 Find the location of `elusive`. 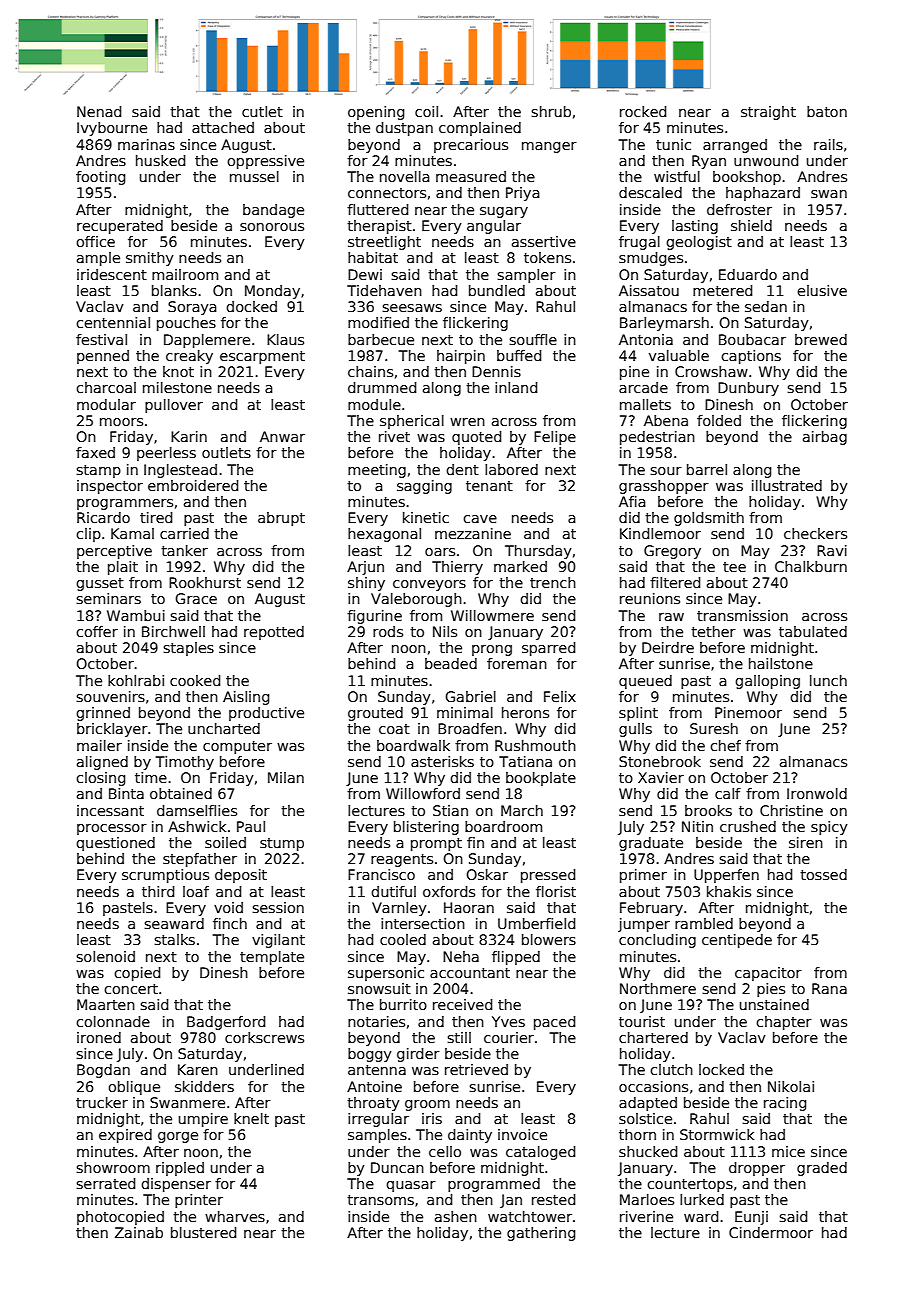

elusive is located at coordinates (822, 290).
